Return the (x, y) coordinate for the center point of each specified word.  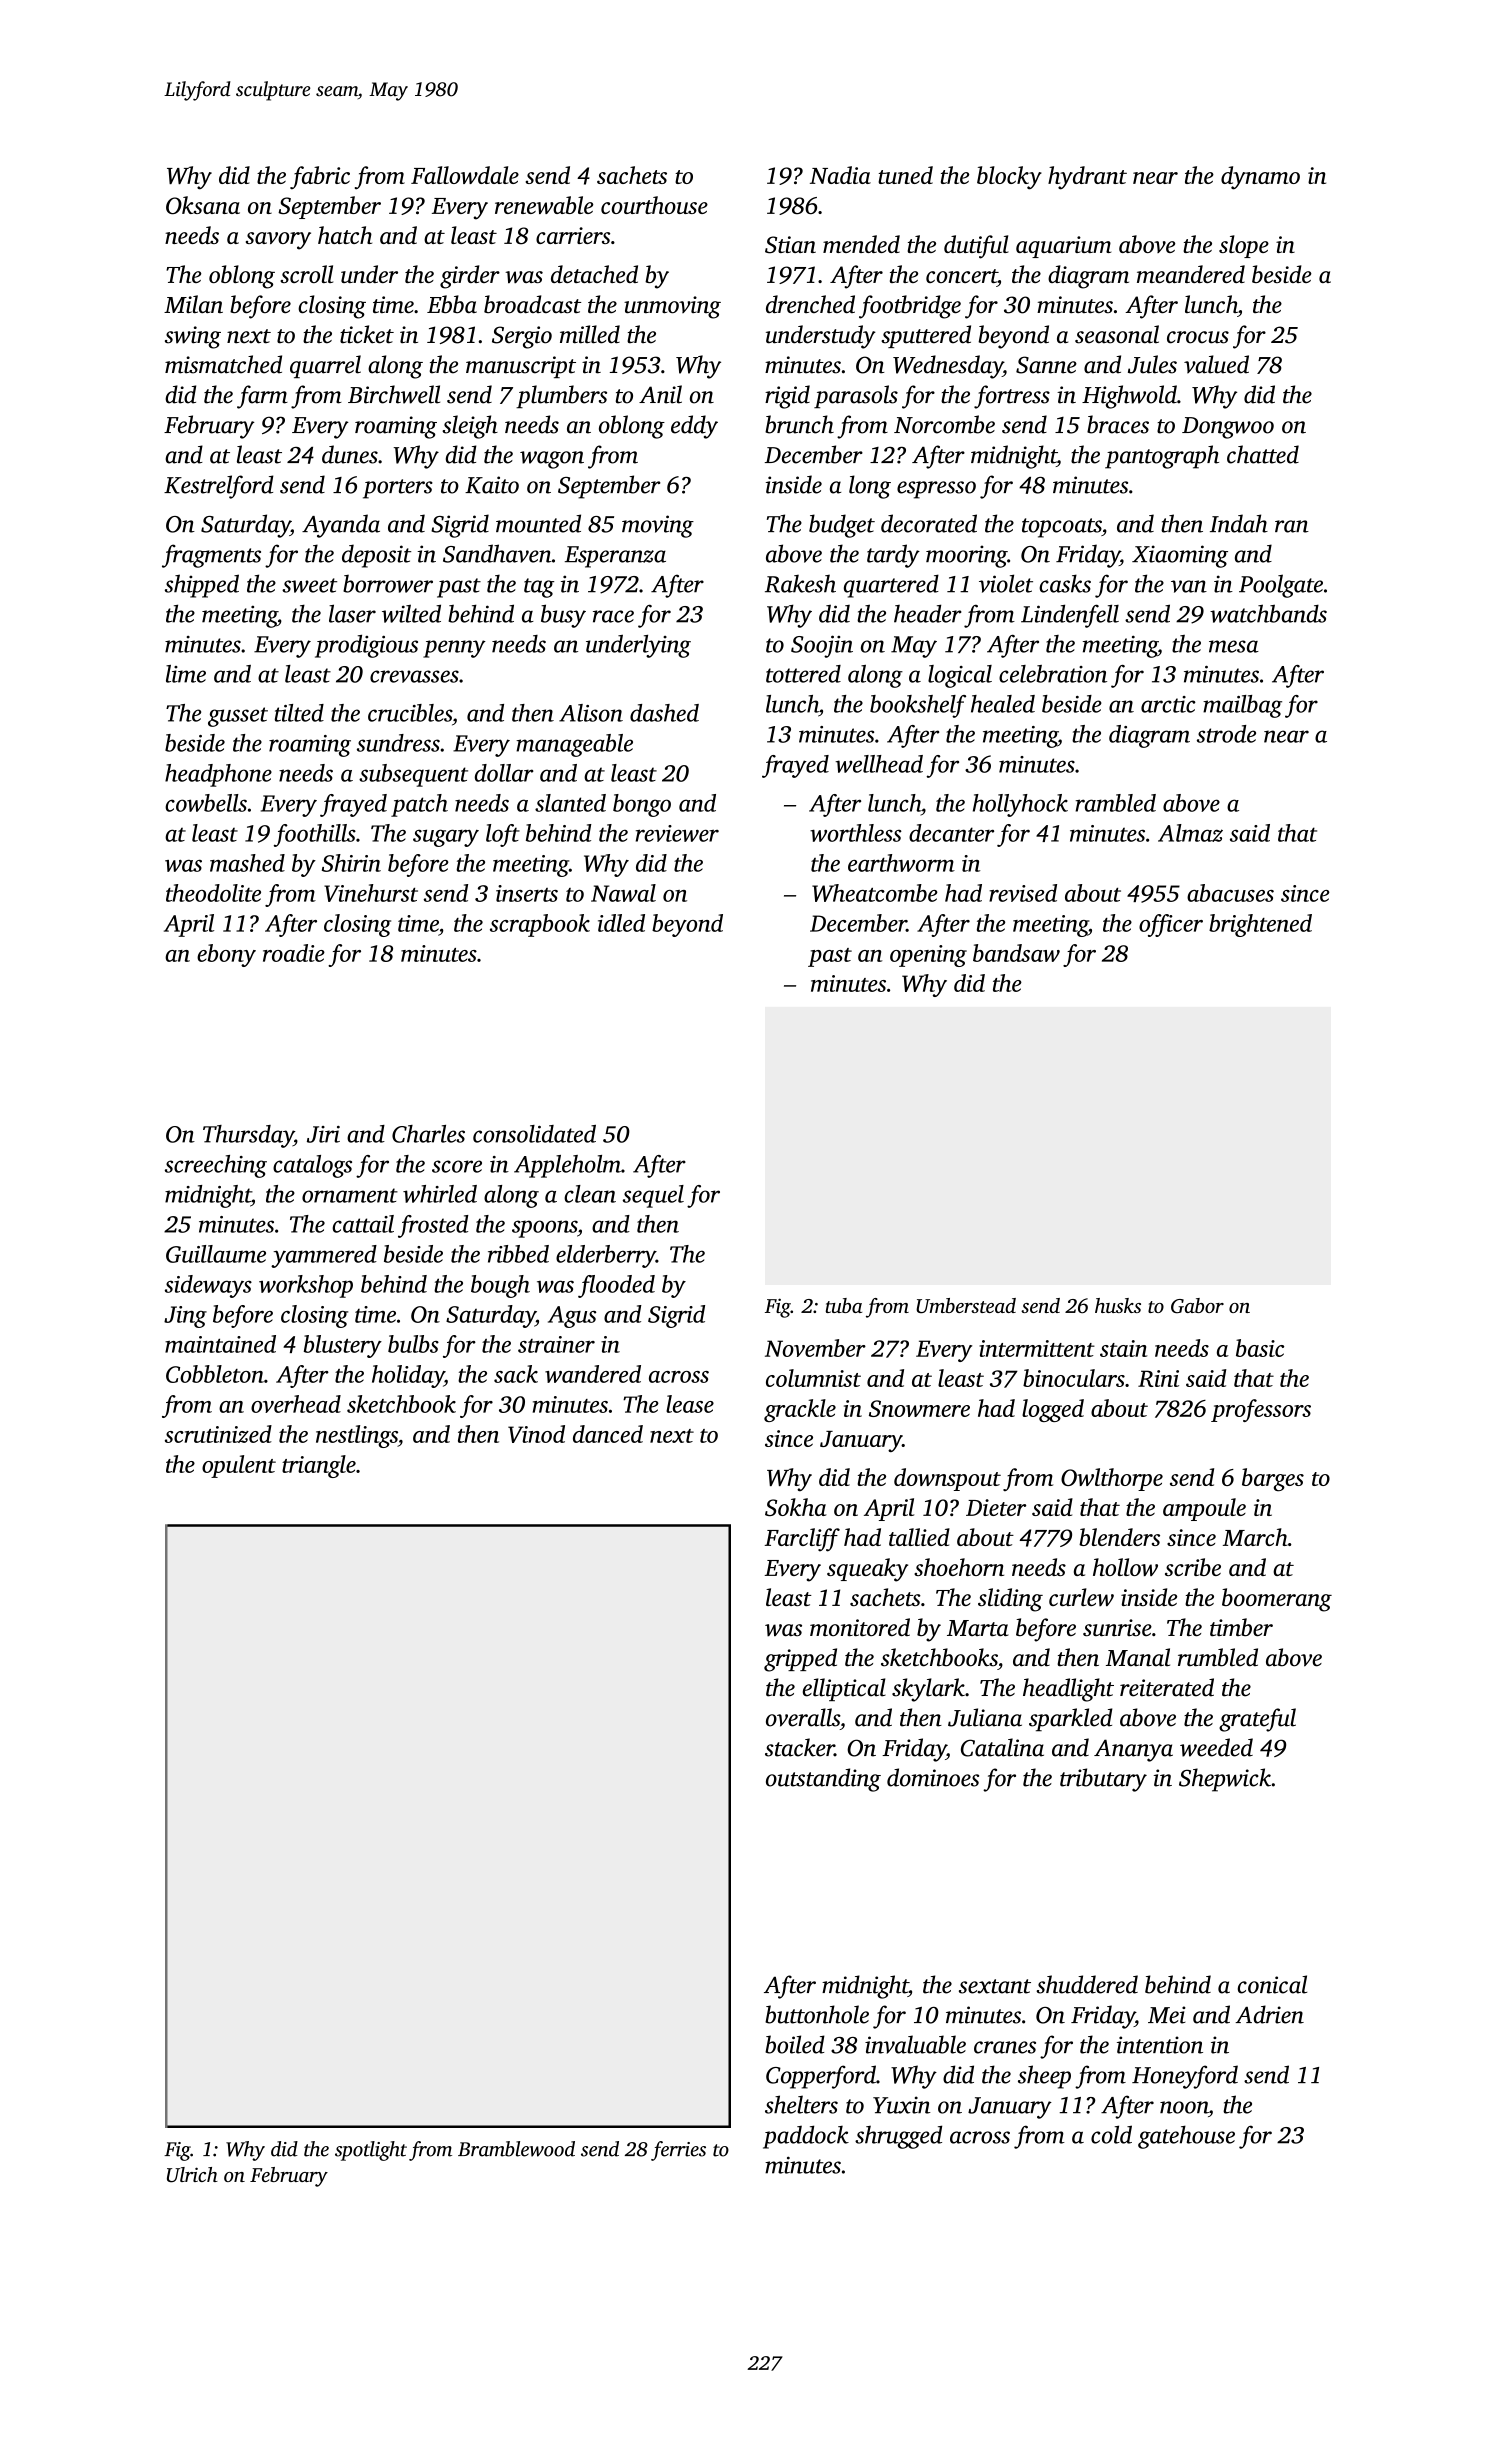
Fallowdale (465, 175)
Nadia (840, 175)
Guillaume (216, 1254)
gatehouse (1186, 2137)
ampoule (1204, 1509)
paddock (806, 2137)
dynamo (1260, 178)
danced (608, 1434)
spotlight (371, 2151)
